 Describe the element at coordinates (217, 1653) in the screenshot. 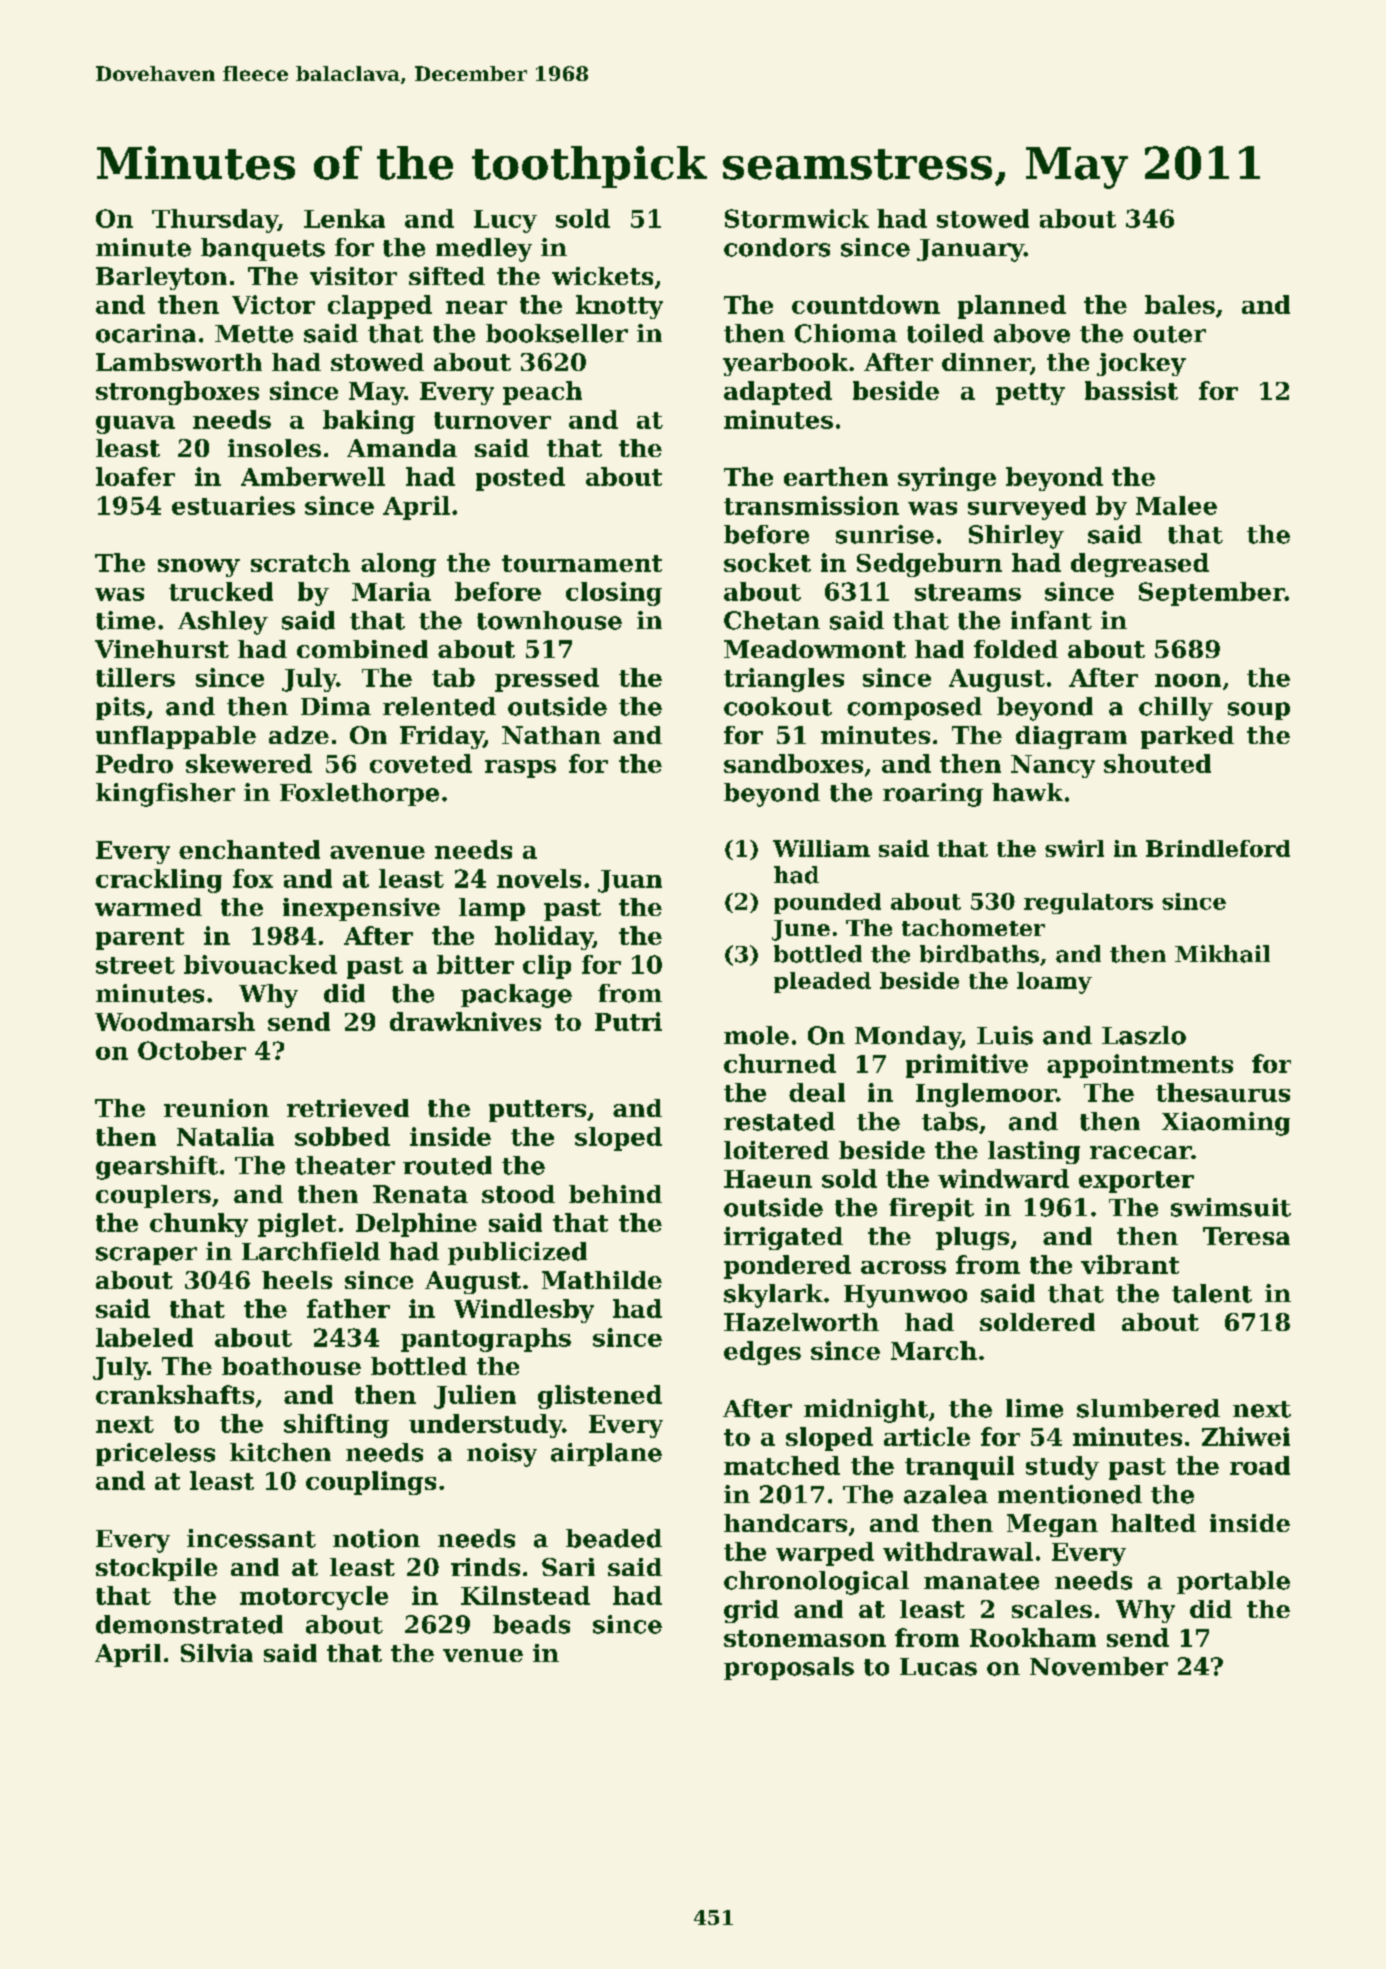

I see `Silvia` at that location.
